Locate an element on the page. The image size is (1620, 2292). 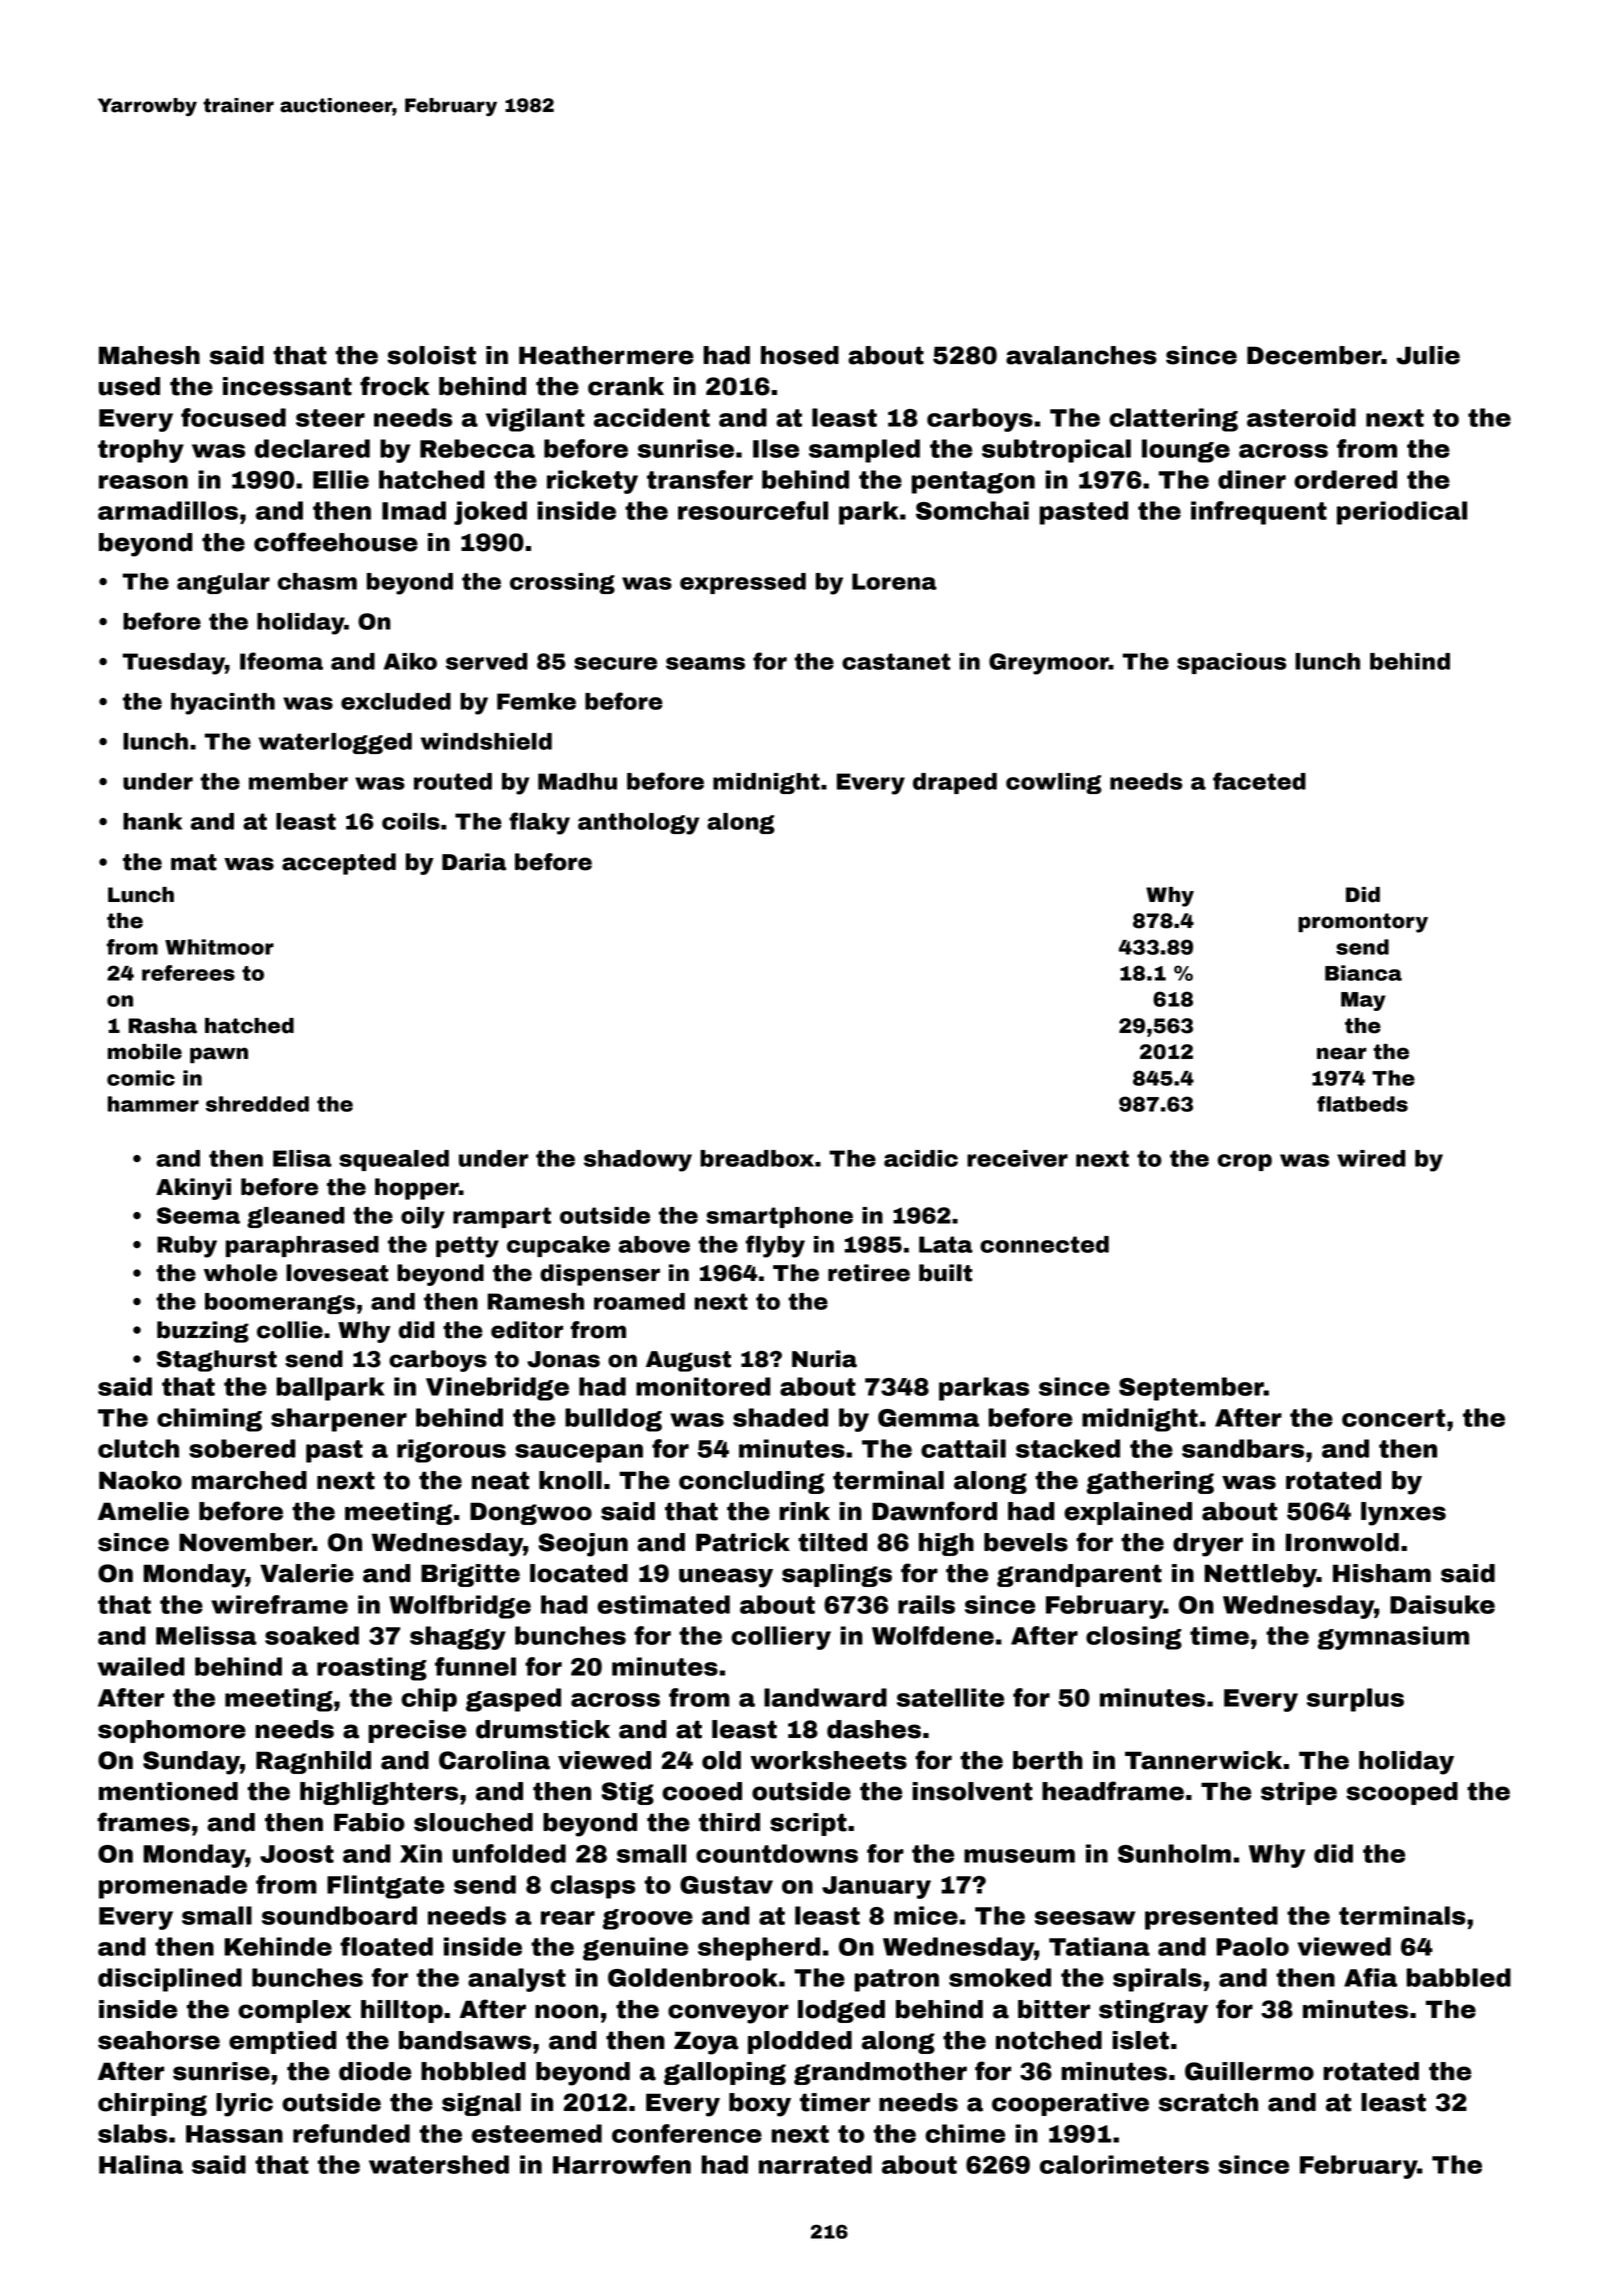
watershed is located at coordinates (439, 2164).
